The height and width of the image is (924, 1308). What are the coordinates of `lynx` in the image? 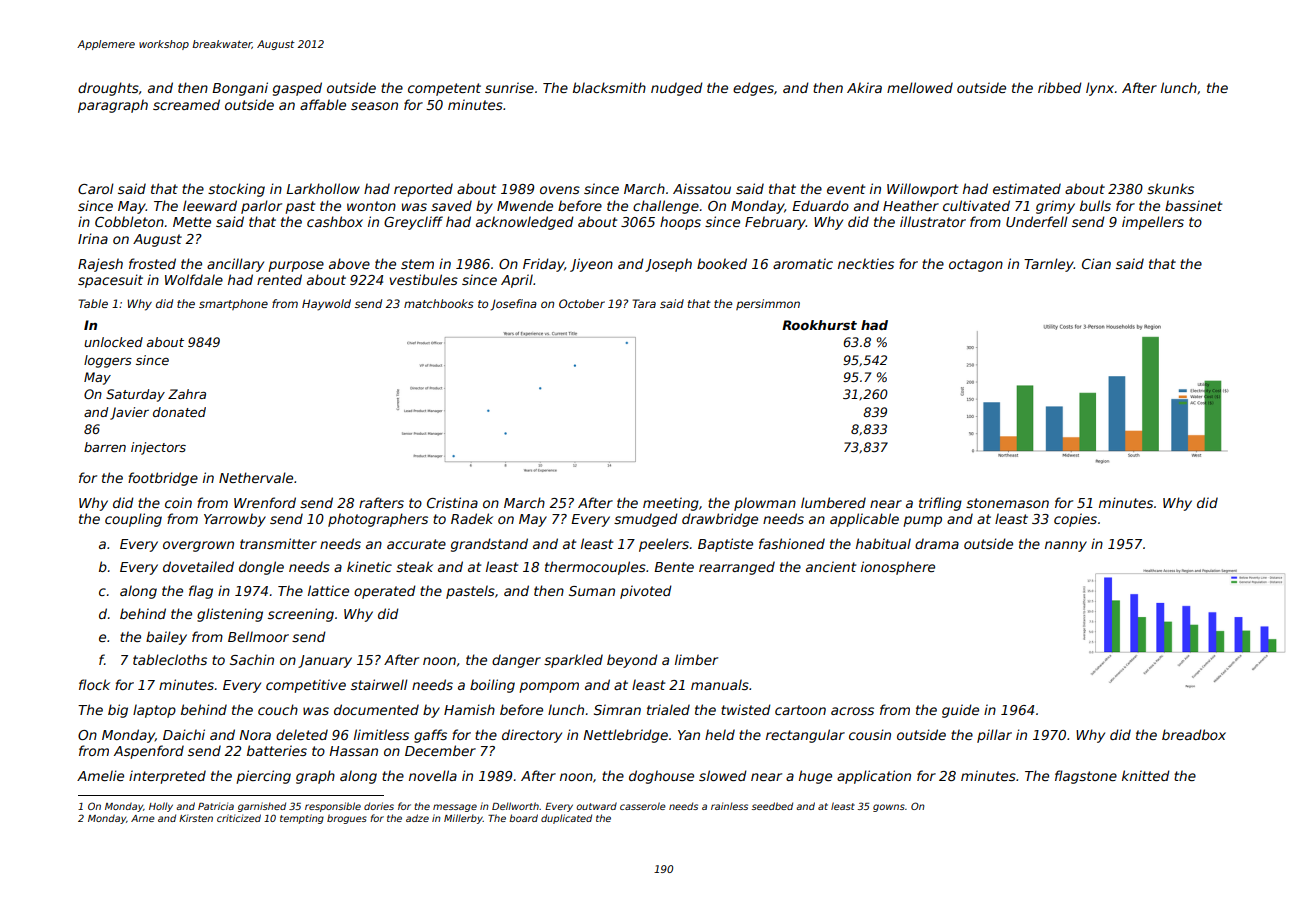 It's located at (1100, 89).
